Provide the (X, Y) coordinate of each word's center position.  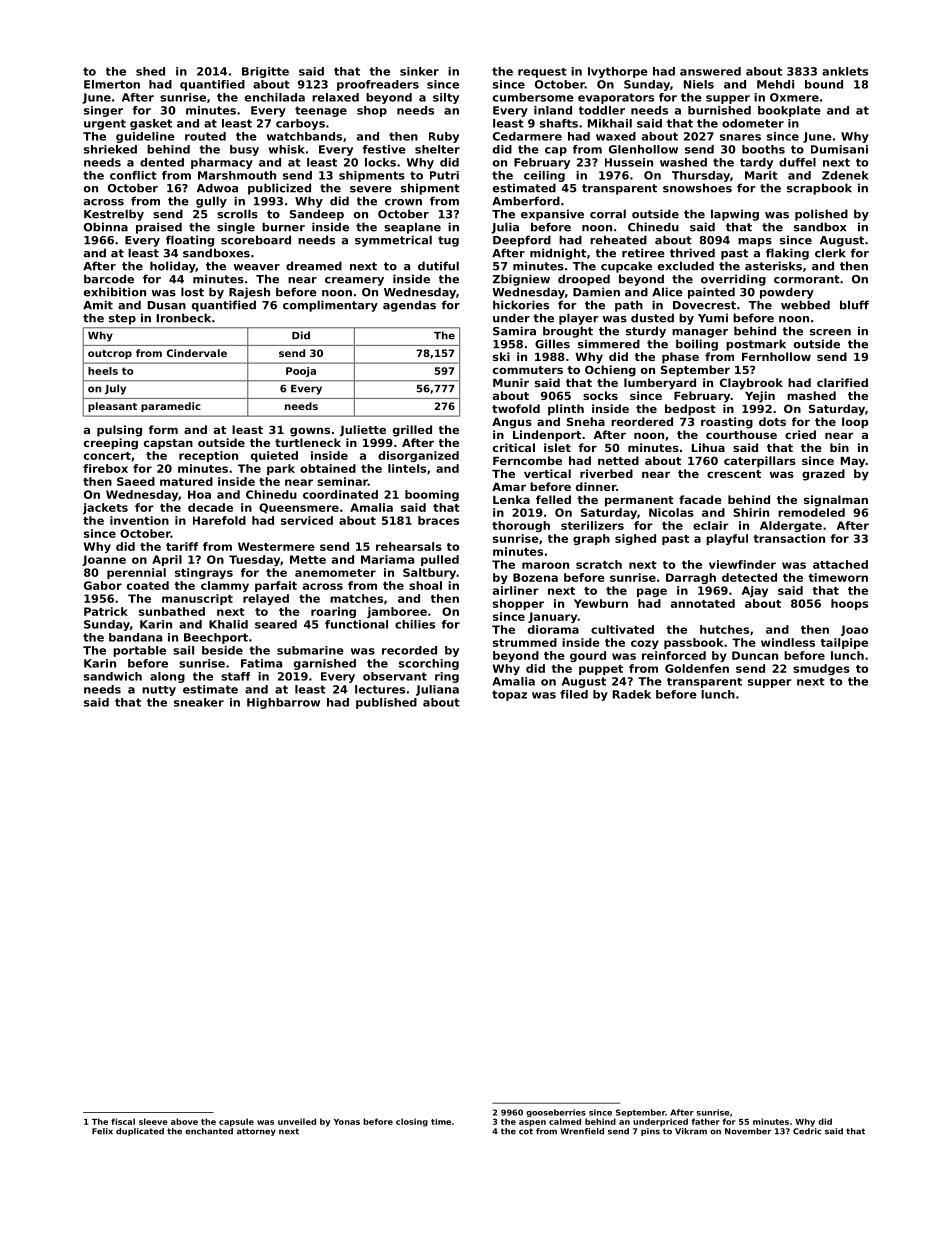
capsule (236, 1122)
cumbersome (533, 97)
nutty (159, 691)
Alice (667, 292)
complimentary (330, 306)
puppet (601, 670)
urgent (105, 124)
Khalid (228, 624)
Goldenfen (697, 668)
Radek (632, 694)
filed (574, 694)
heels (103, 371)
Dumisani (839, 149)
